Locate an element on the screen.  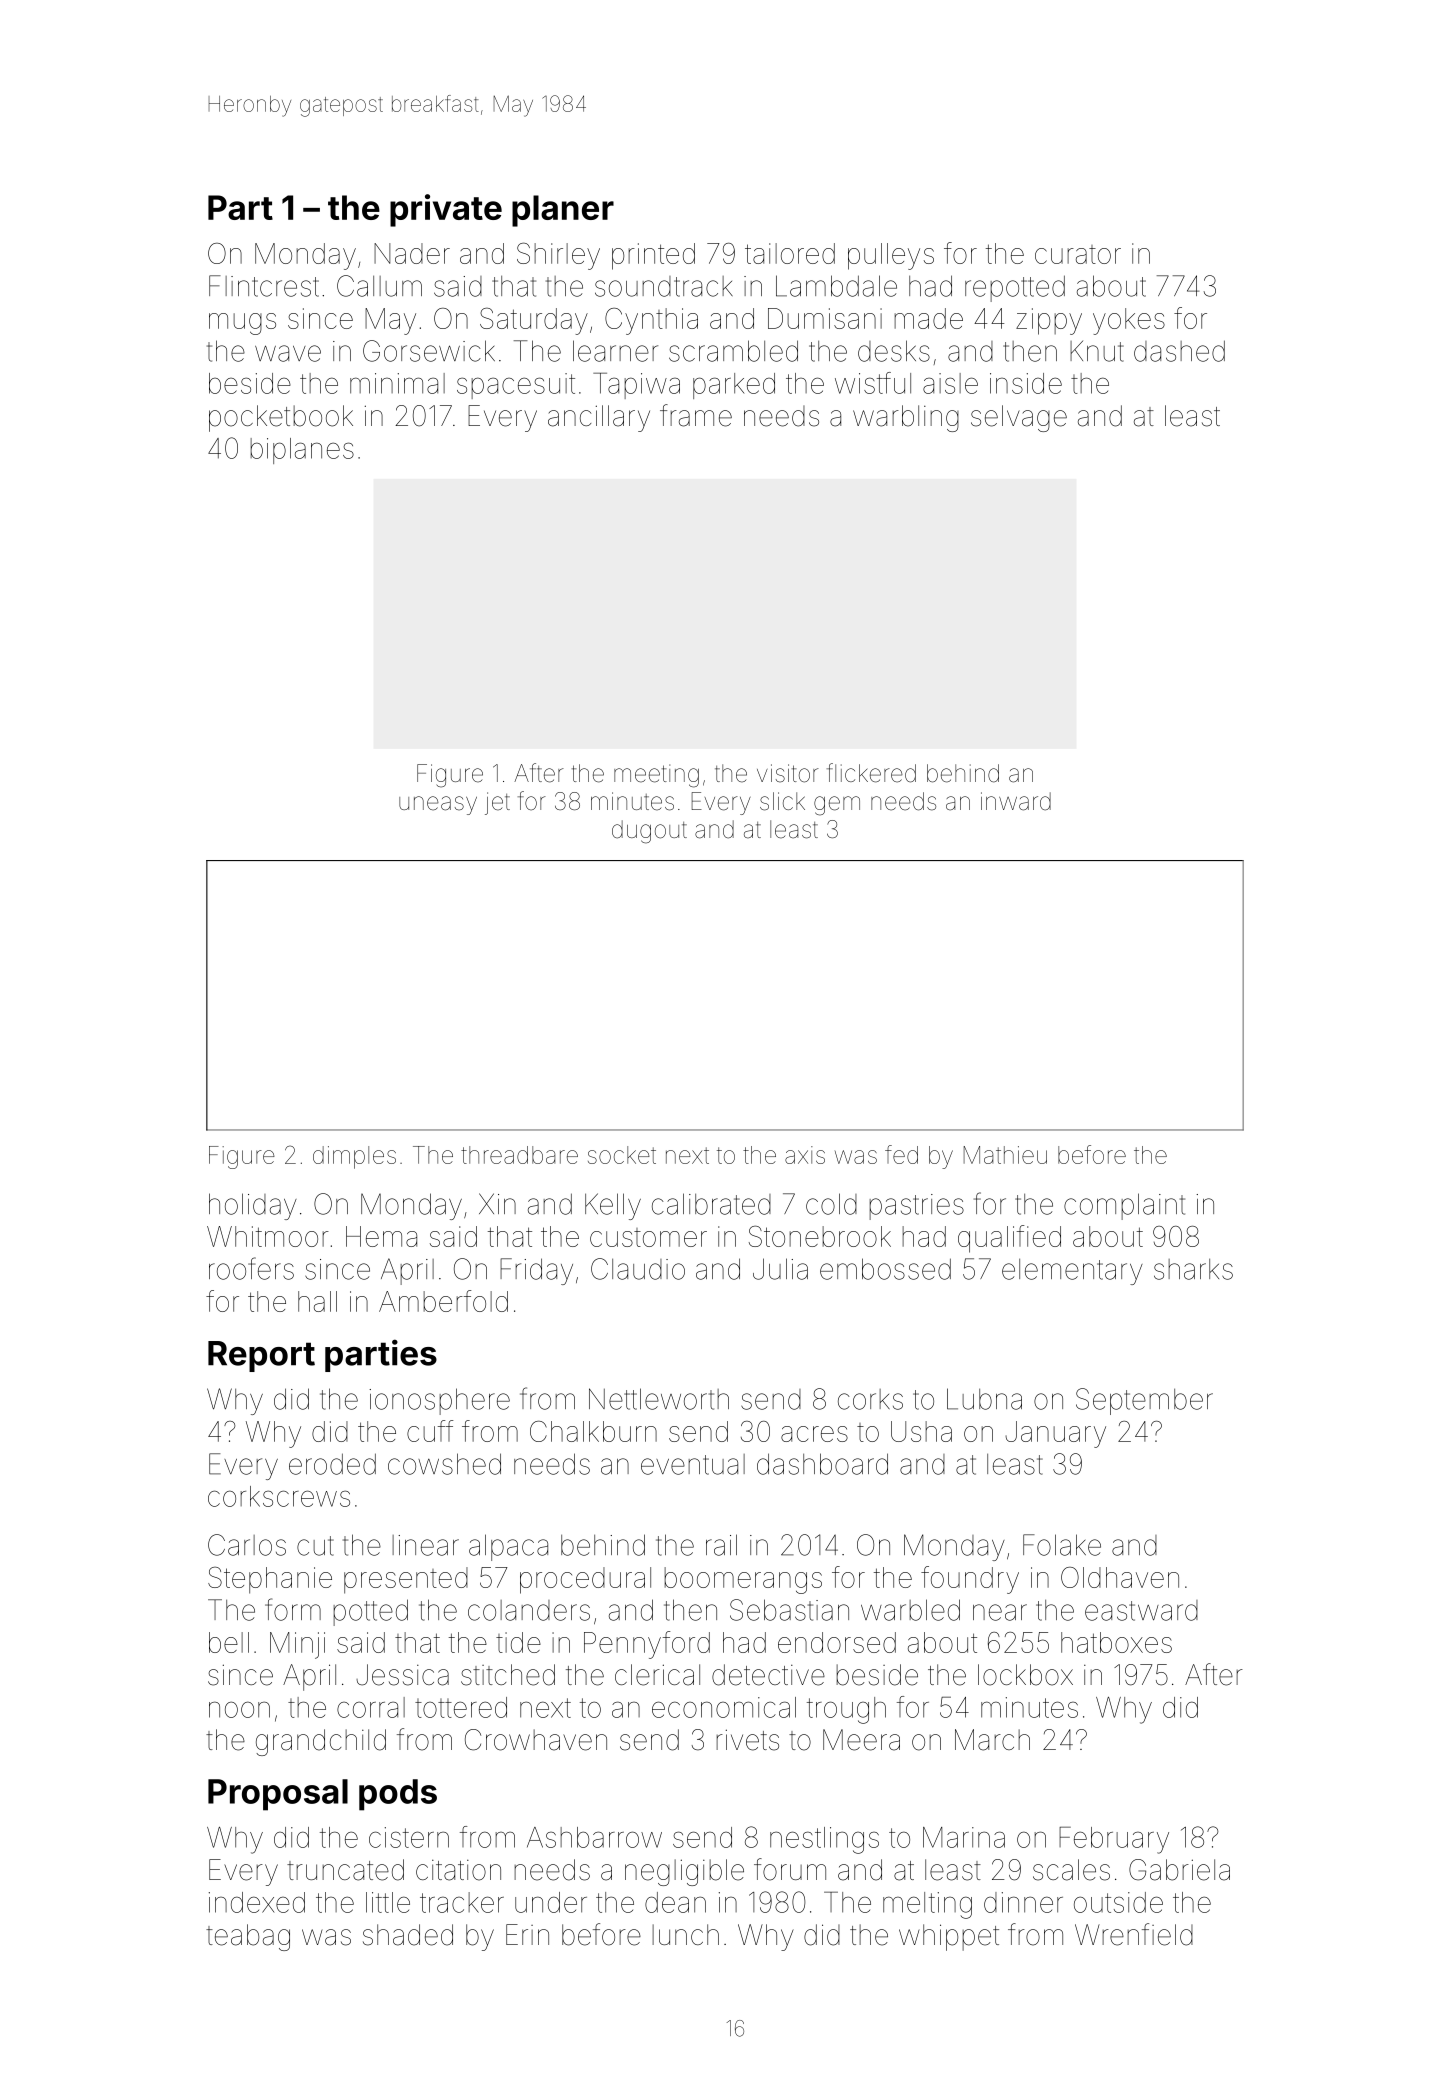
Wrenfield is located at coordinates (1134, 1934).
